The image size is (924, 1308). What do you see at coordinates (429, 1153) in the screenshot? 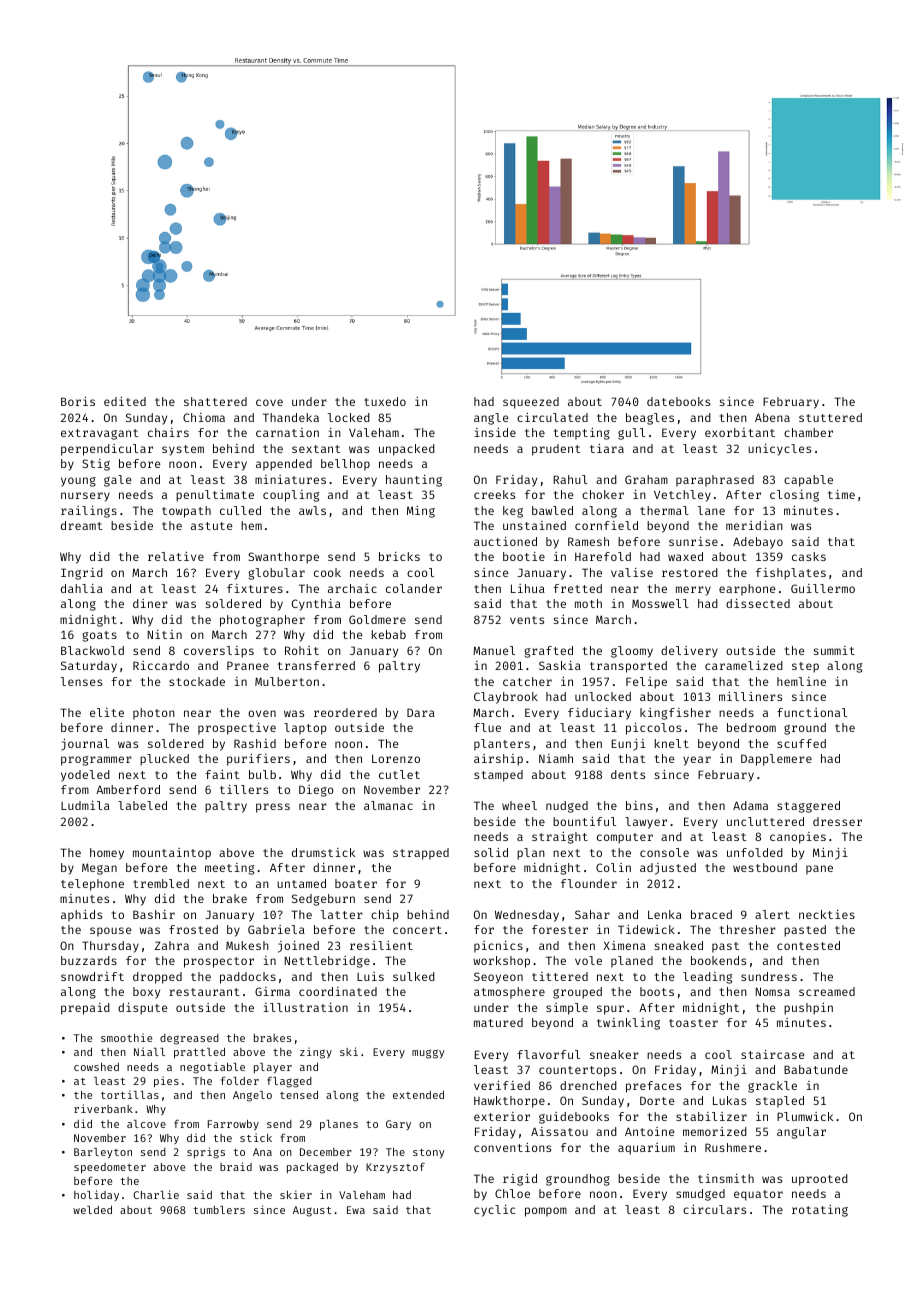
I see `stony` at bounding box center [429, 1153].
